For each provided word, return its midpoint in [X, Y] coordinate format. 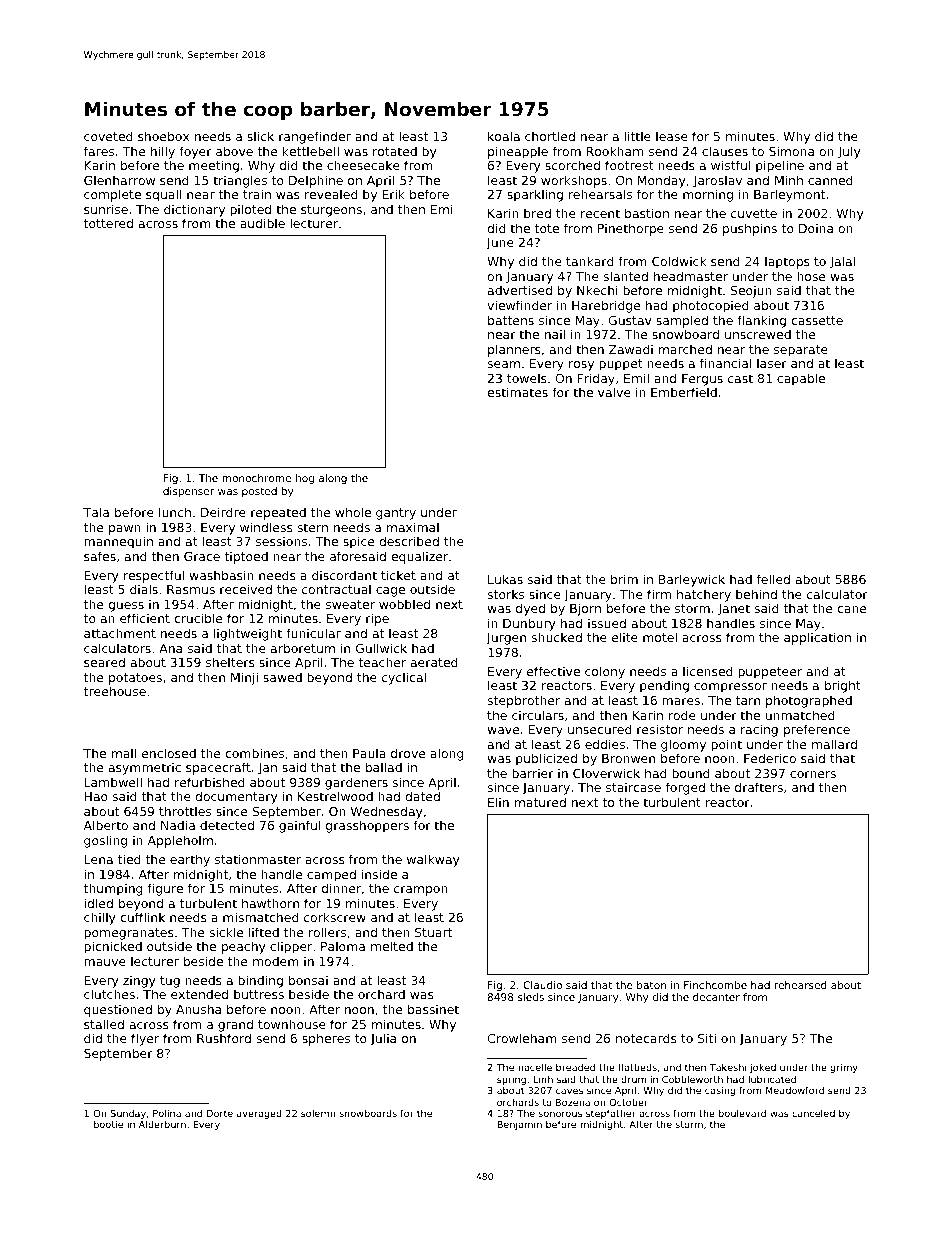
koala [504, 136]
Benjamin [519, 1125]
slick [260, 136]
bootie [108, 1124]
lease [672, 136]
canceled [813, 1113]
